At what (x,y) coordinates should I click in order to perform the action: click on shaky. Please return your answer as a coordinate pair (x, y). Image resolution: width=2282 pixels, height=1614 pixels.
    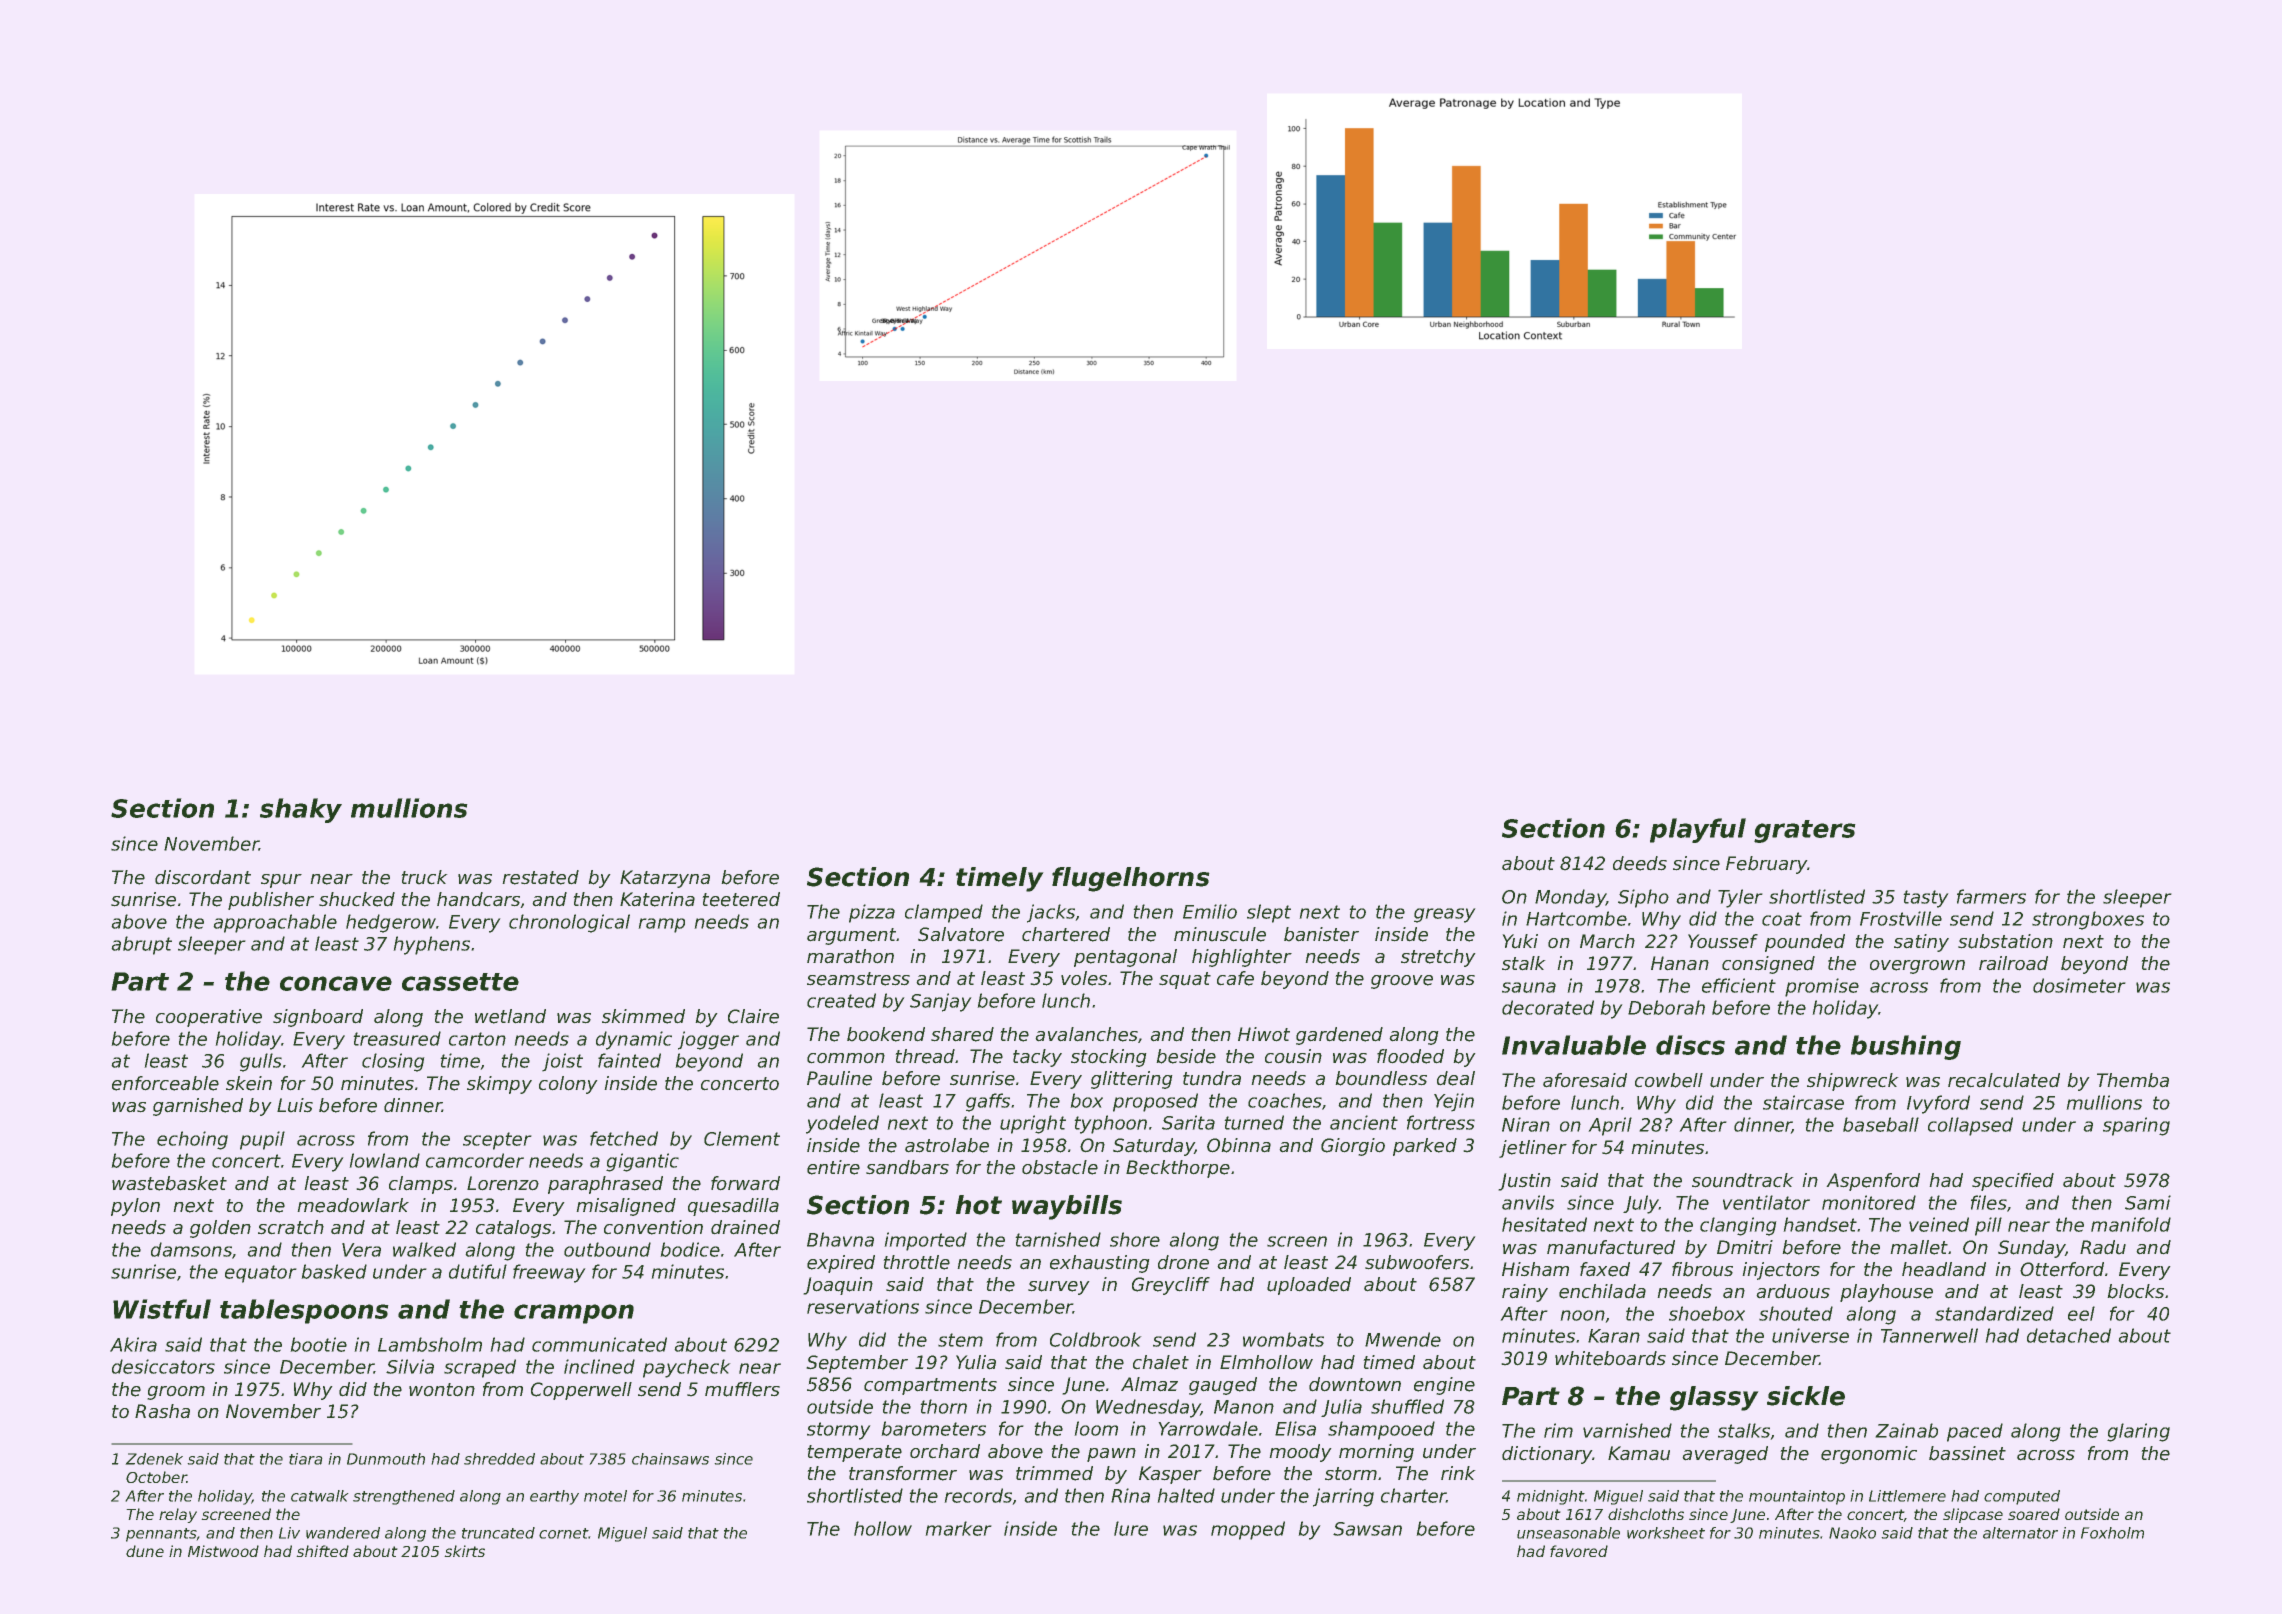
    Looking at the image, I should click on (301, 810).
